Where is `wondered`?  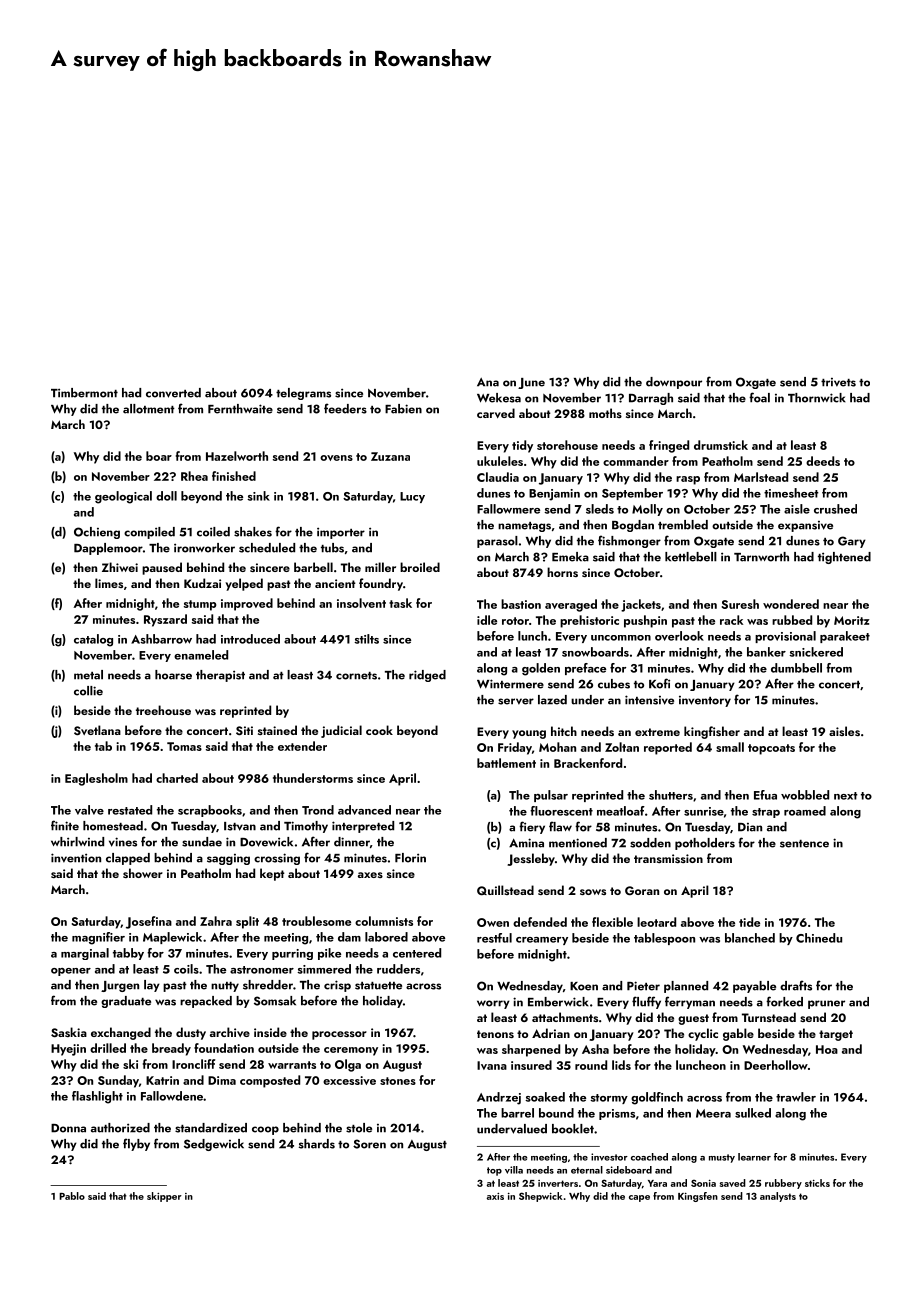
wondered is located at coordinates (791, 604).
